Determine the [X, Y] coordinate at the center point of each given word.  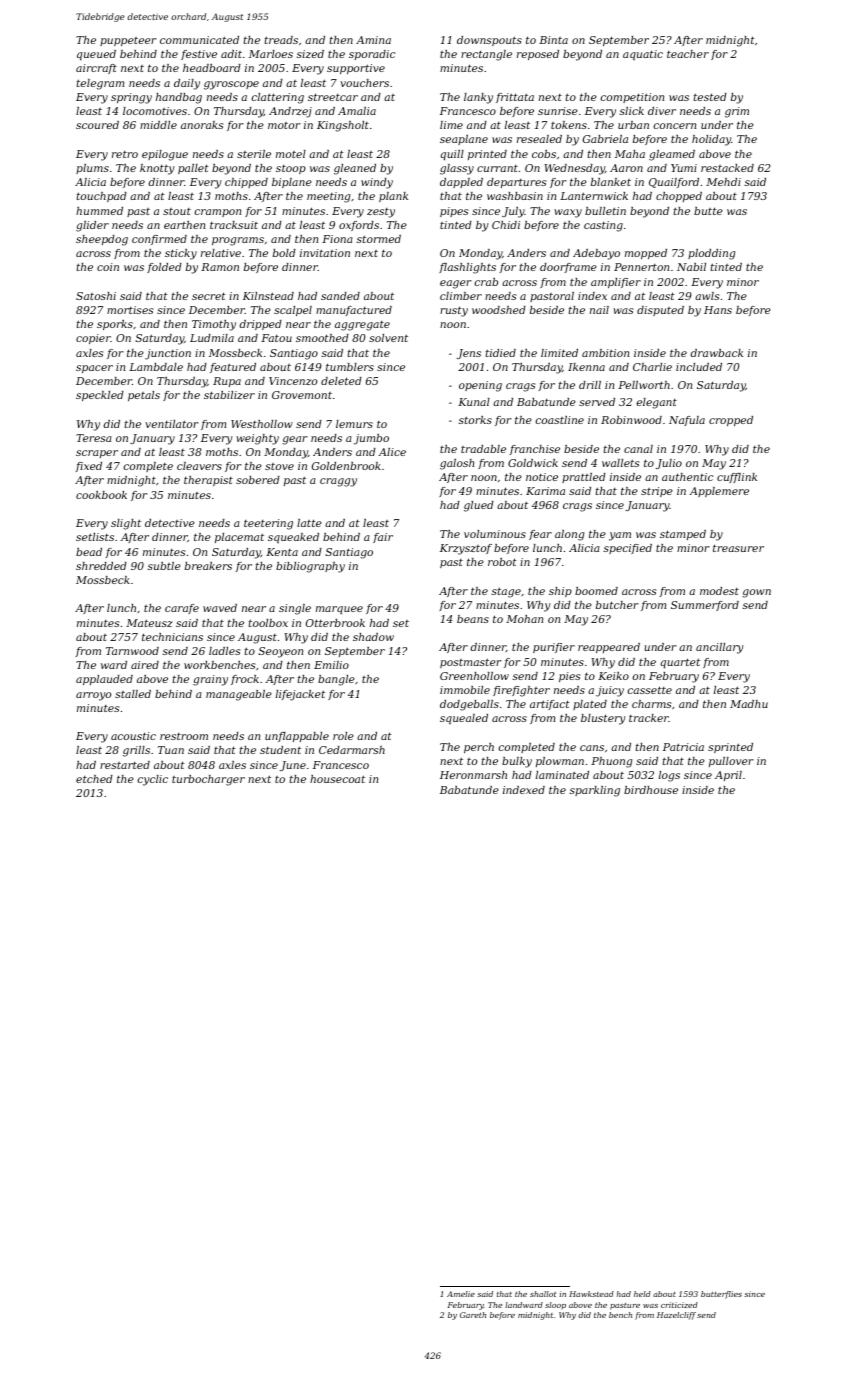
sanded [340, 296]
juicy [610, 691]
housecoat [337, 779]
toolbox [268, 623]
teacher [688, 54]
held [642, 1294]
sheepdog [102, 240]
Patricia [683, 747]
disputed [660, 311]
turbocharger [208, 780]
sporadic [372, 55]
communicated [199, 40]
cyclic [153, 780]
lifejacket [300, 695]
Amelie [461, 1294]
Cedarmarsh [352, 750]
